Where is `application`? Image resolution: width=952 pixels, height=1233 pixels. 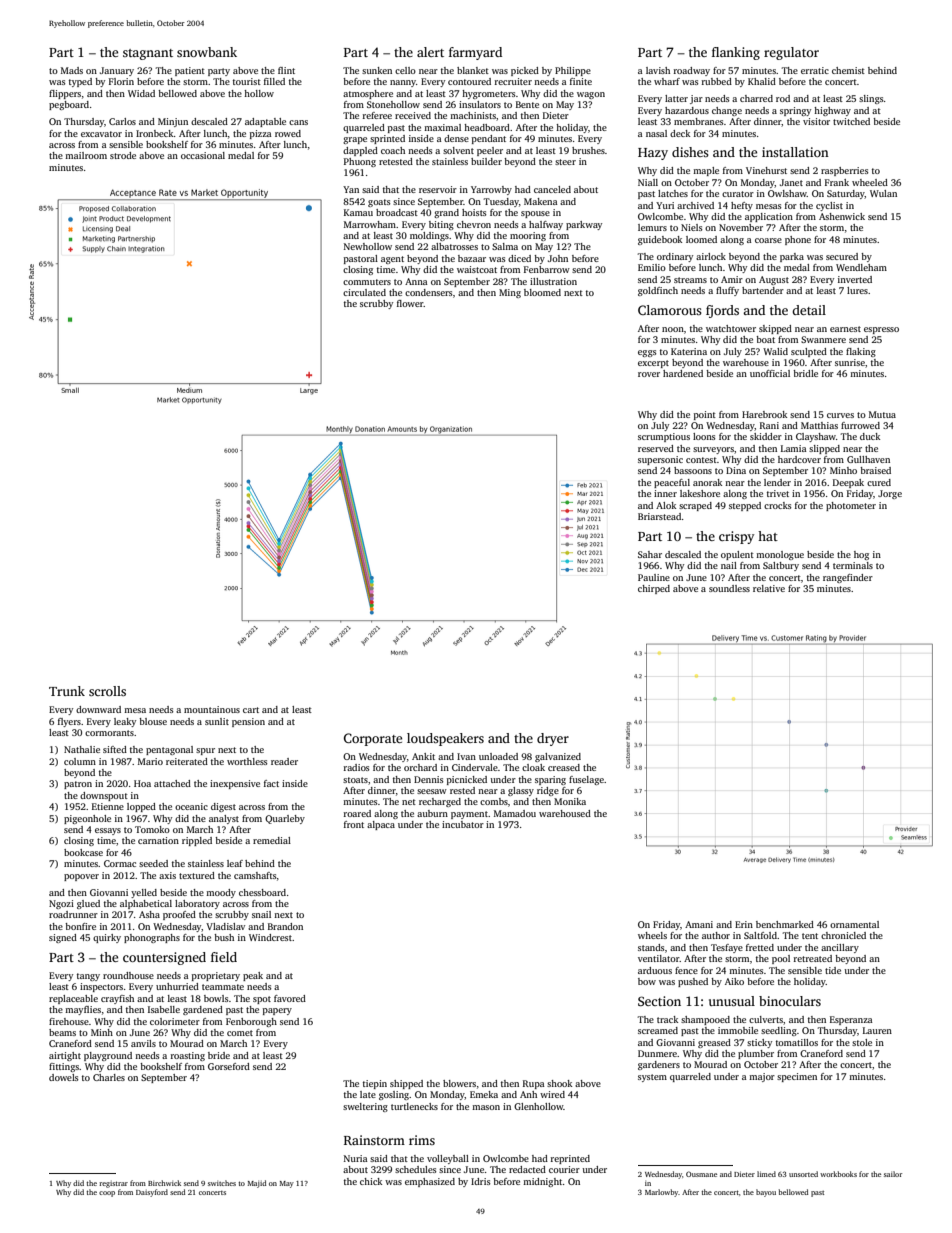
application is located at coordinates (769, 217).
